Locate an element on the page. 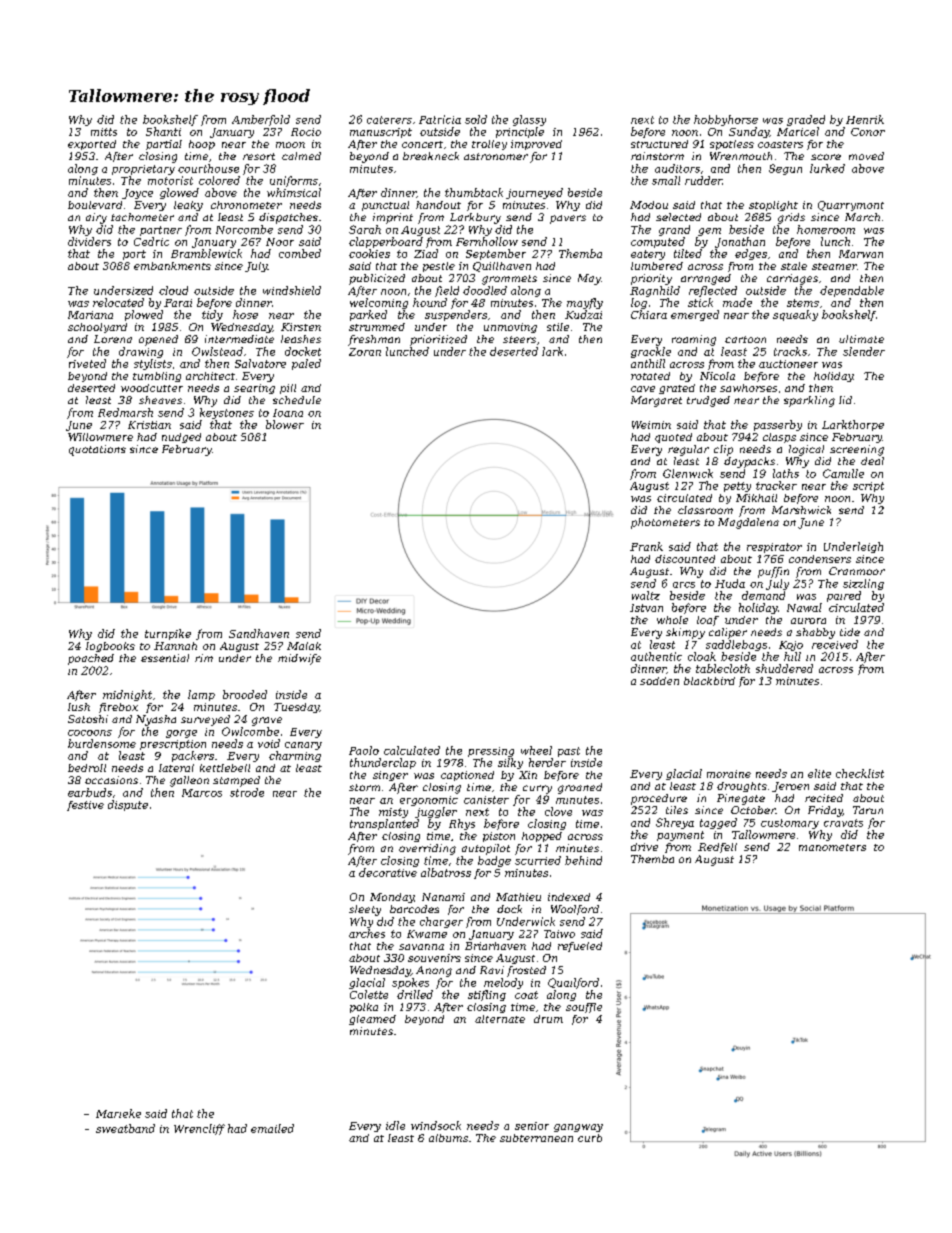 The image size is (952, 1233). sodden is located at coordinates (659, 681).
